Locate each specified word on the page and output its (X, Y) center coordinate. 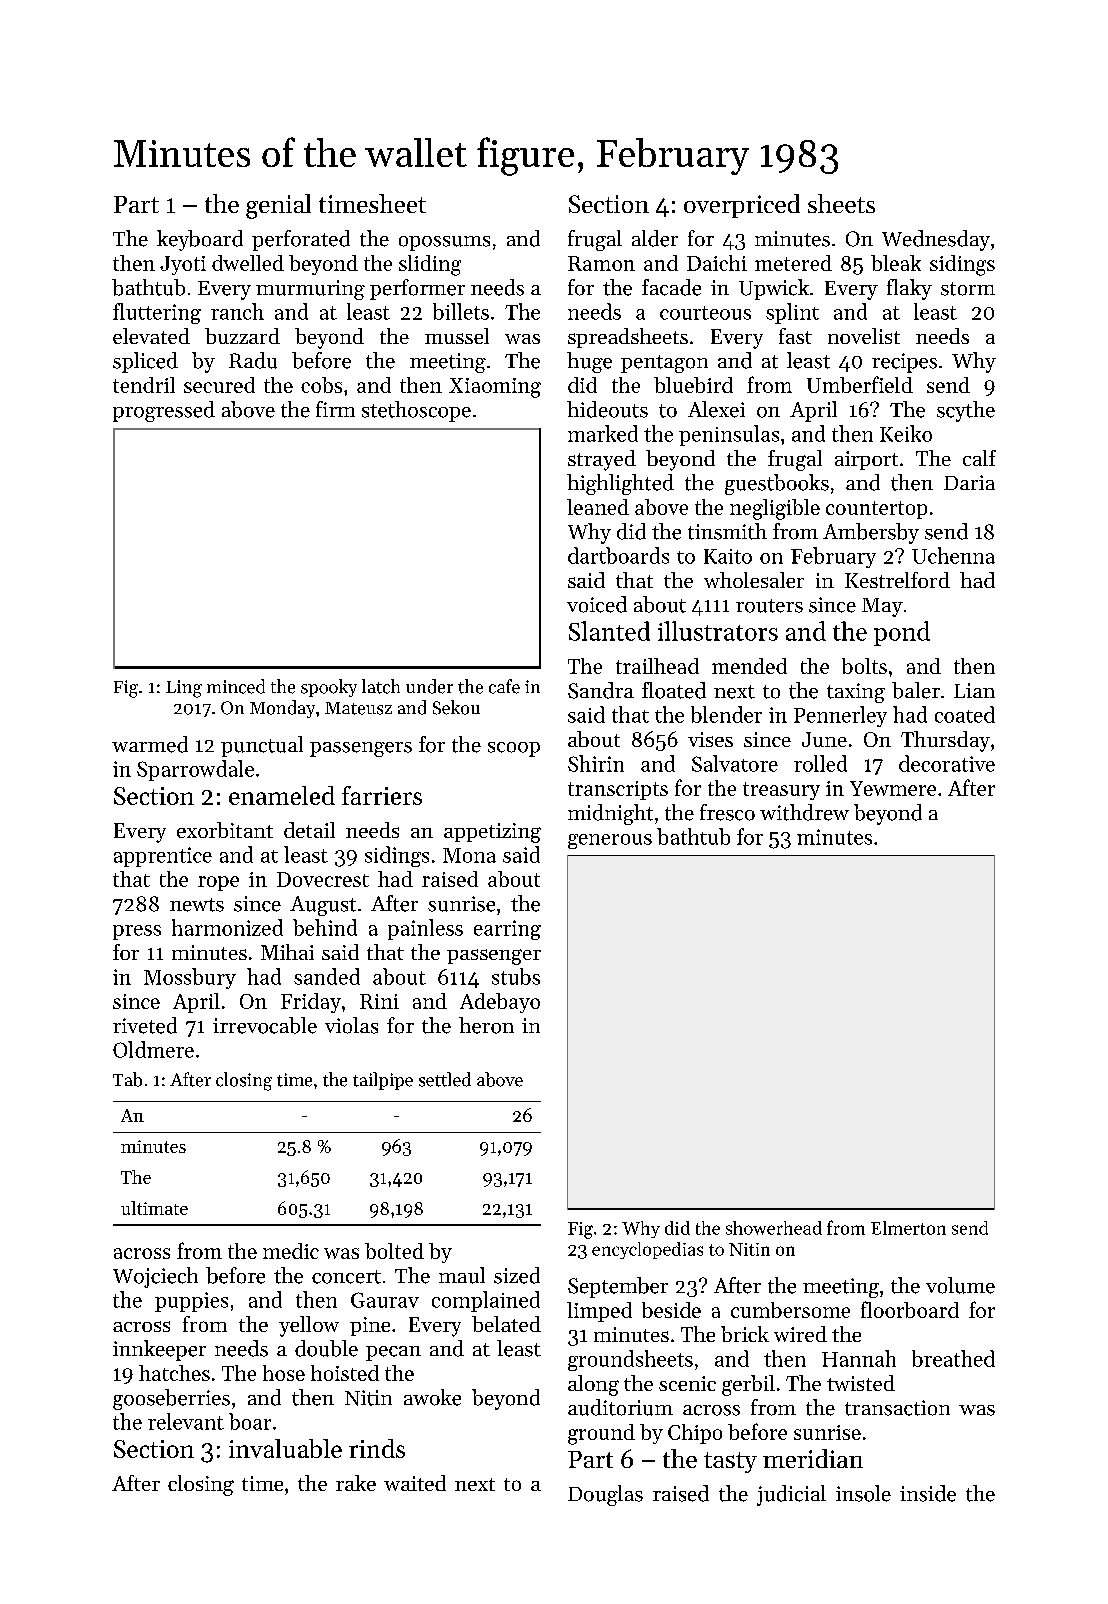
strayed (602, 460)
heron (486, 1025)
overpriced (742, 206)
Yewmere (893, 788)
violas (351, 1025)
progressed (164, 411)
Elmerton (908, 1228)
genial (278, 206)
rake (356, 1483)
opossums (444, 243)
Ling (184, 689)
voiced (597, 604)
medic (291, 1251)
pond (902, 633)
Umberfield (860, 384)
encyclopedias (647, 1250)
